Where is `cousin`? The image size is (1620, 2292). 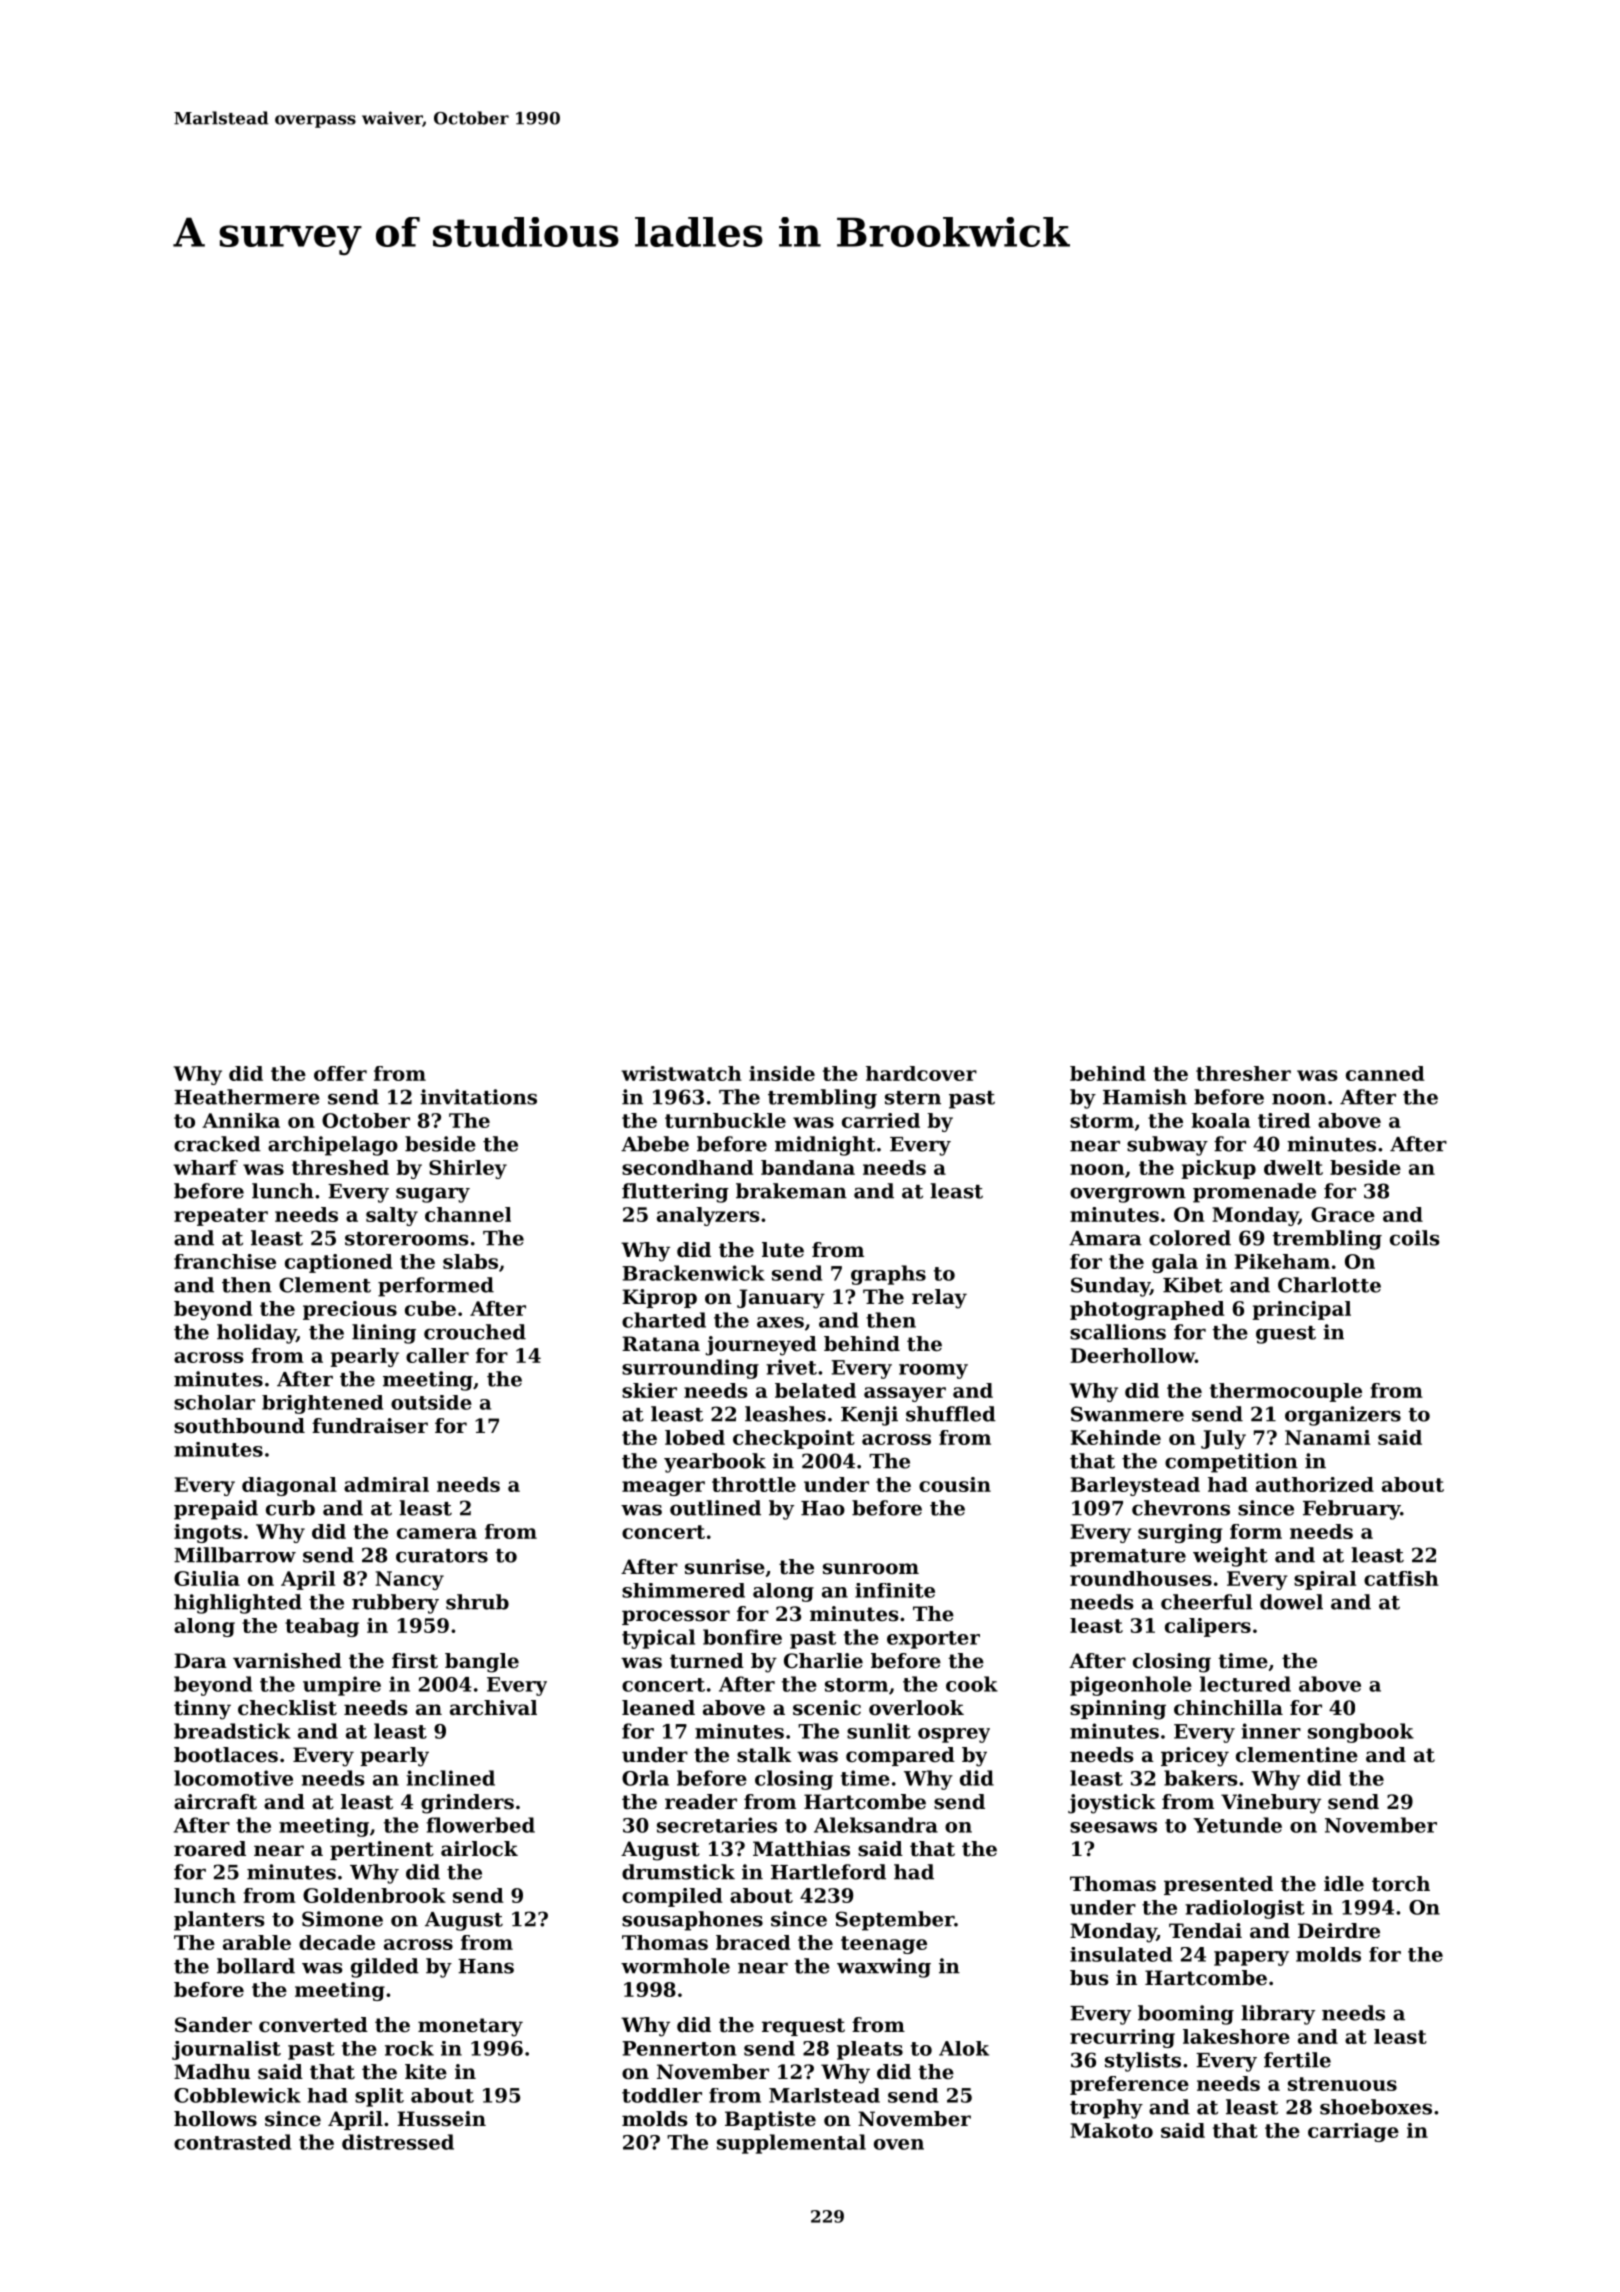
cousin is located at coordinates (955, 1484).
